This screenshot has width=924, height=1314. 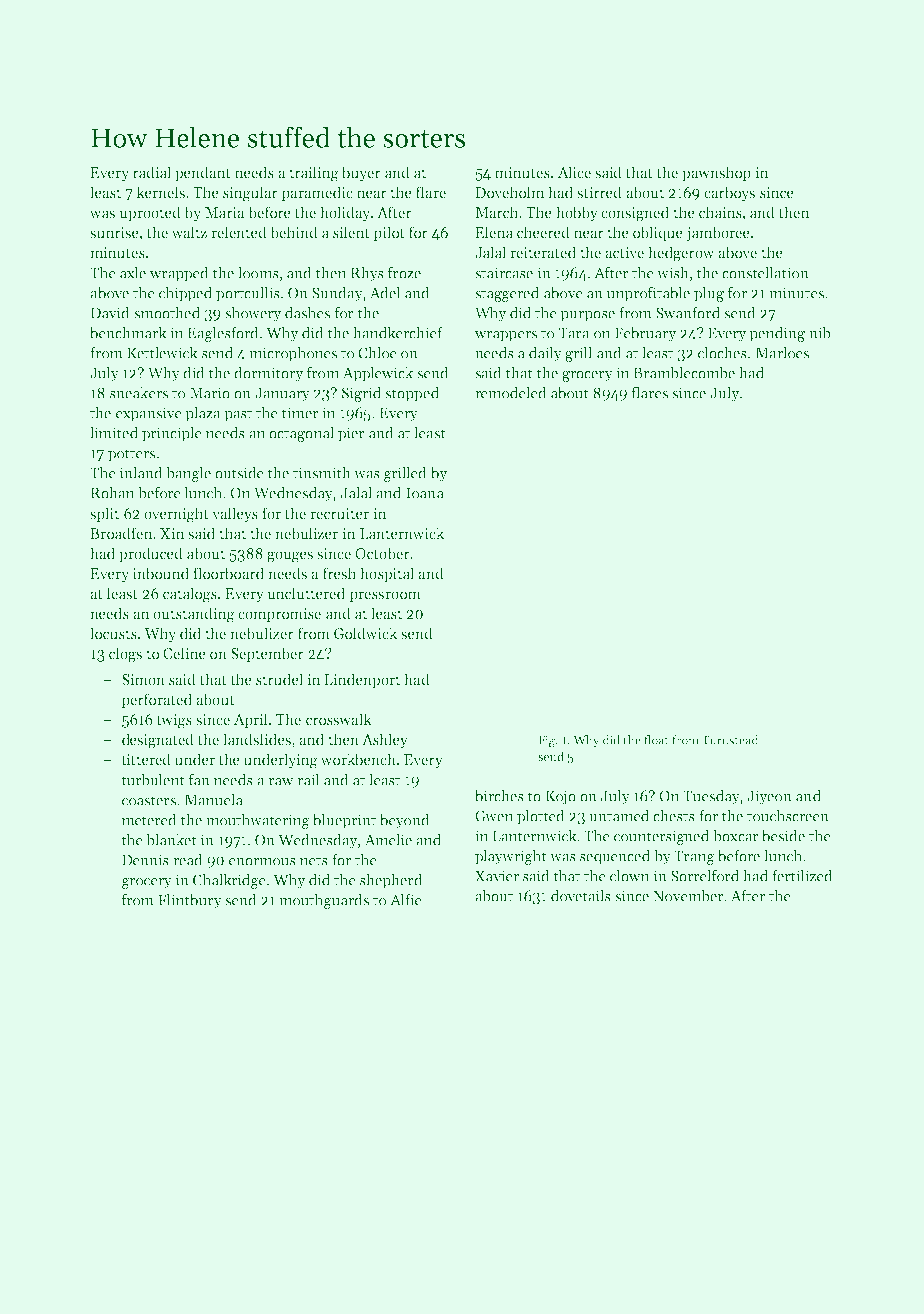 What do you see at coordinates (630, 876) in the screenshot?
I see `clown` at bounding box center [630, 876].
